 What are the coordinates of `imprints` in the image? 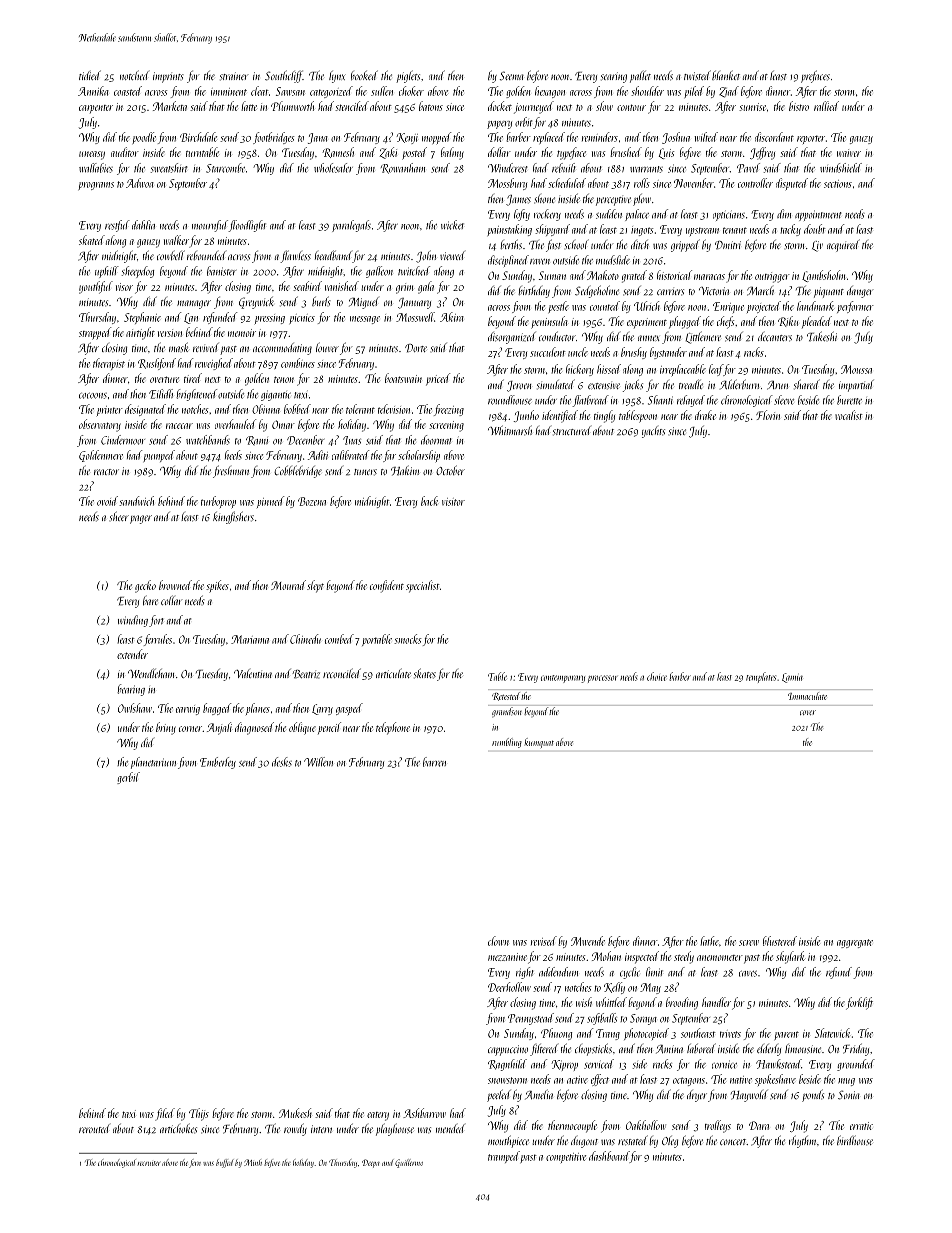 It's located at (168, 77).
